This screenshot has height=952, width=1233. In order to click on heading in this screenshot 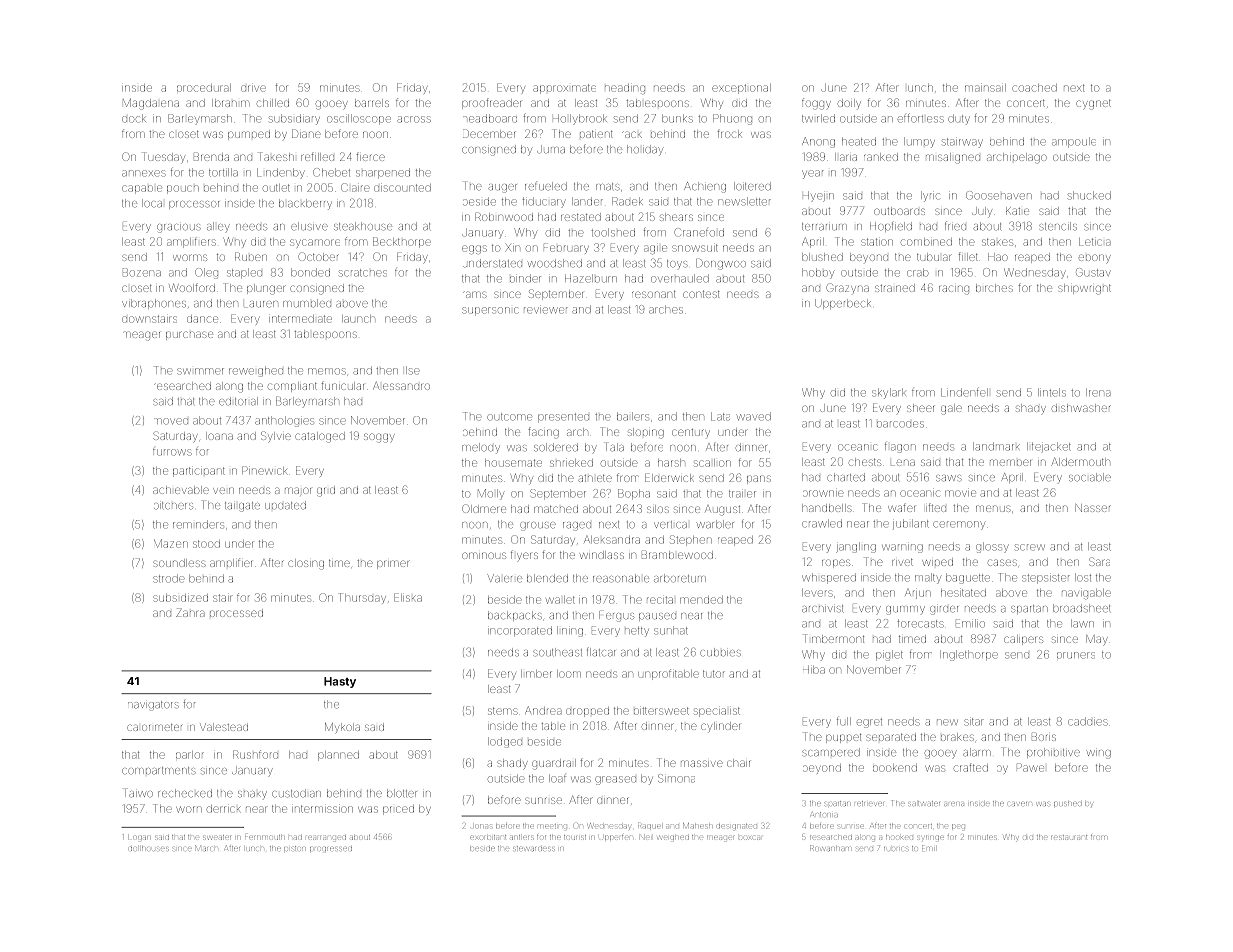, I will do `click(625, 89)`.
